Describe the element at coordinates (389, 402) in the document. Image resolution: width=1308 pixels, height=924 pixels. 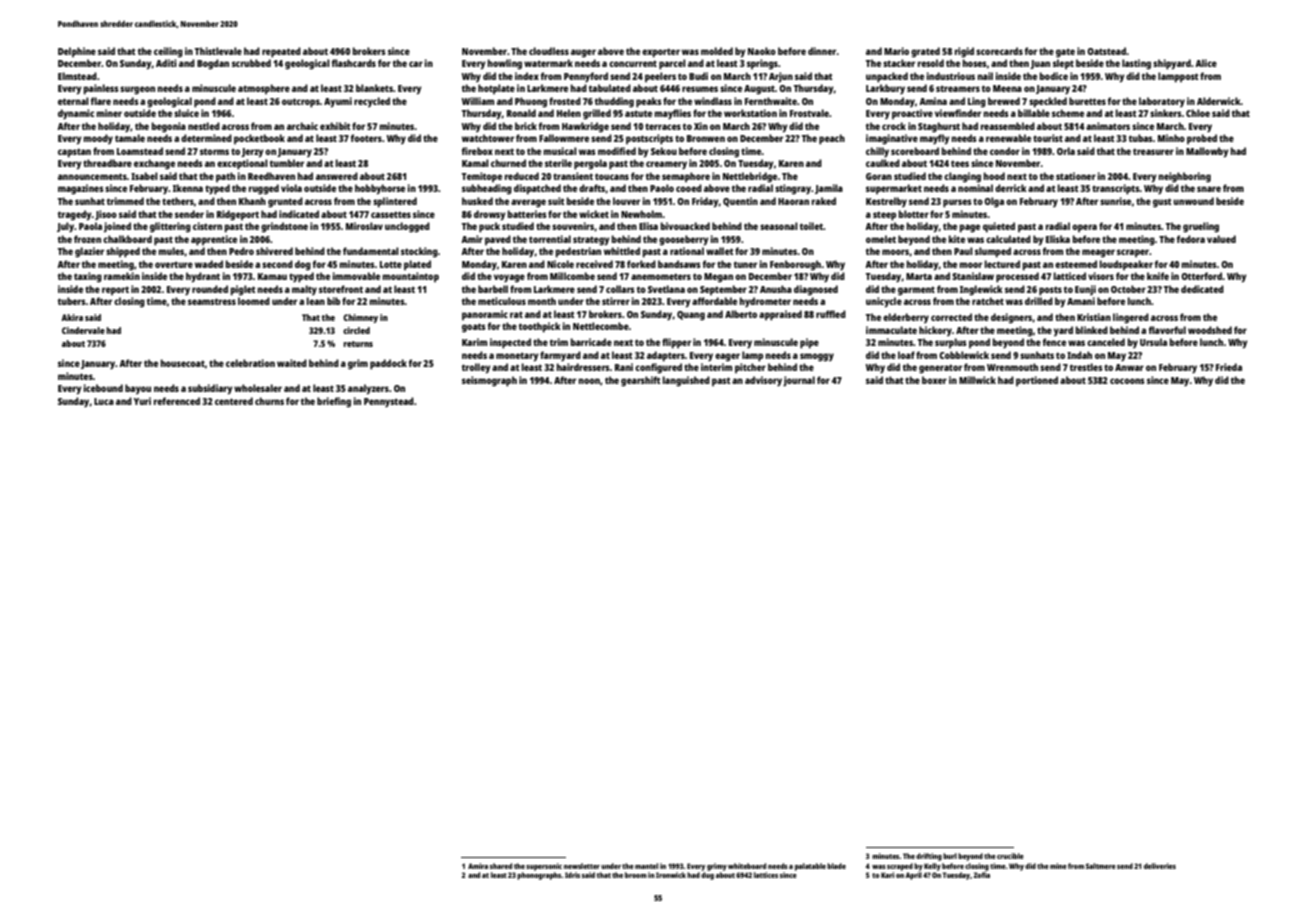
I see `Pennystead` at that location.
